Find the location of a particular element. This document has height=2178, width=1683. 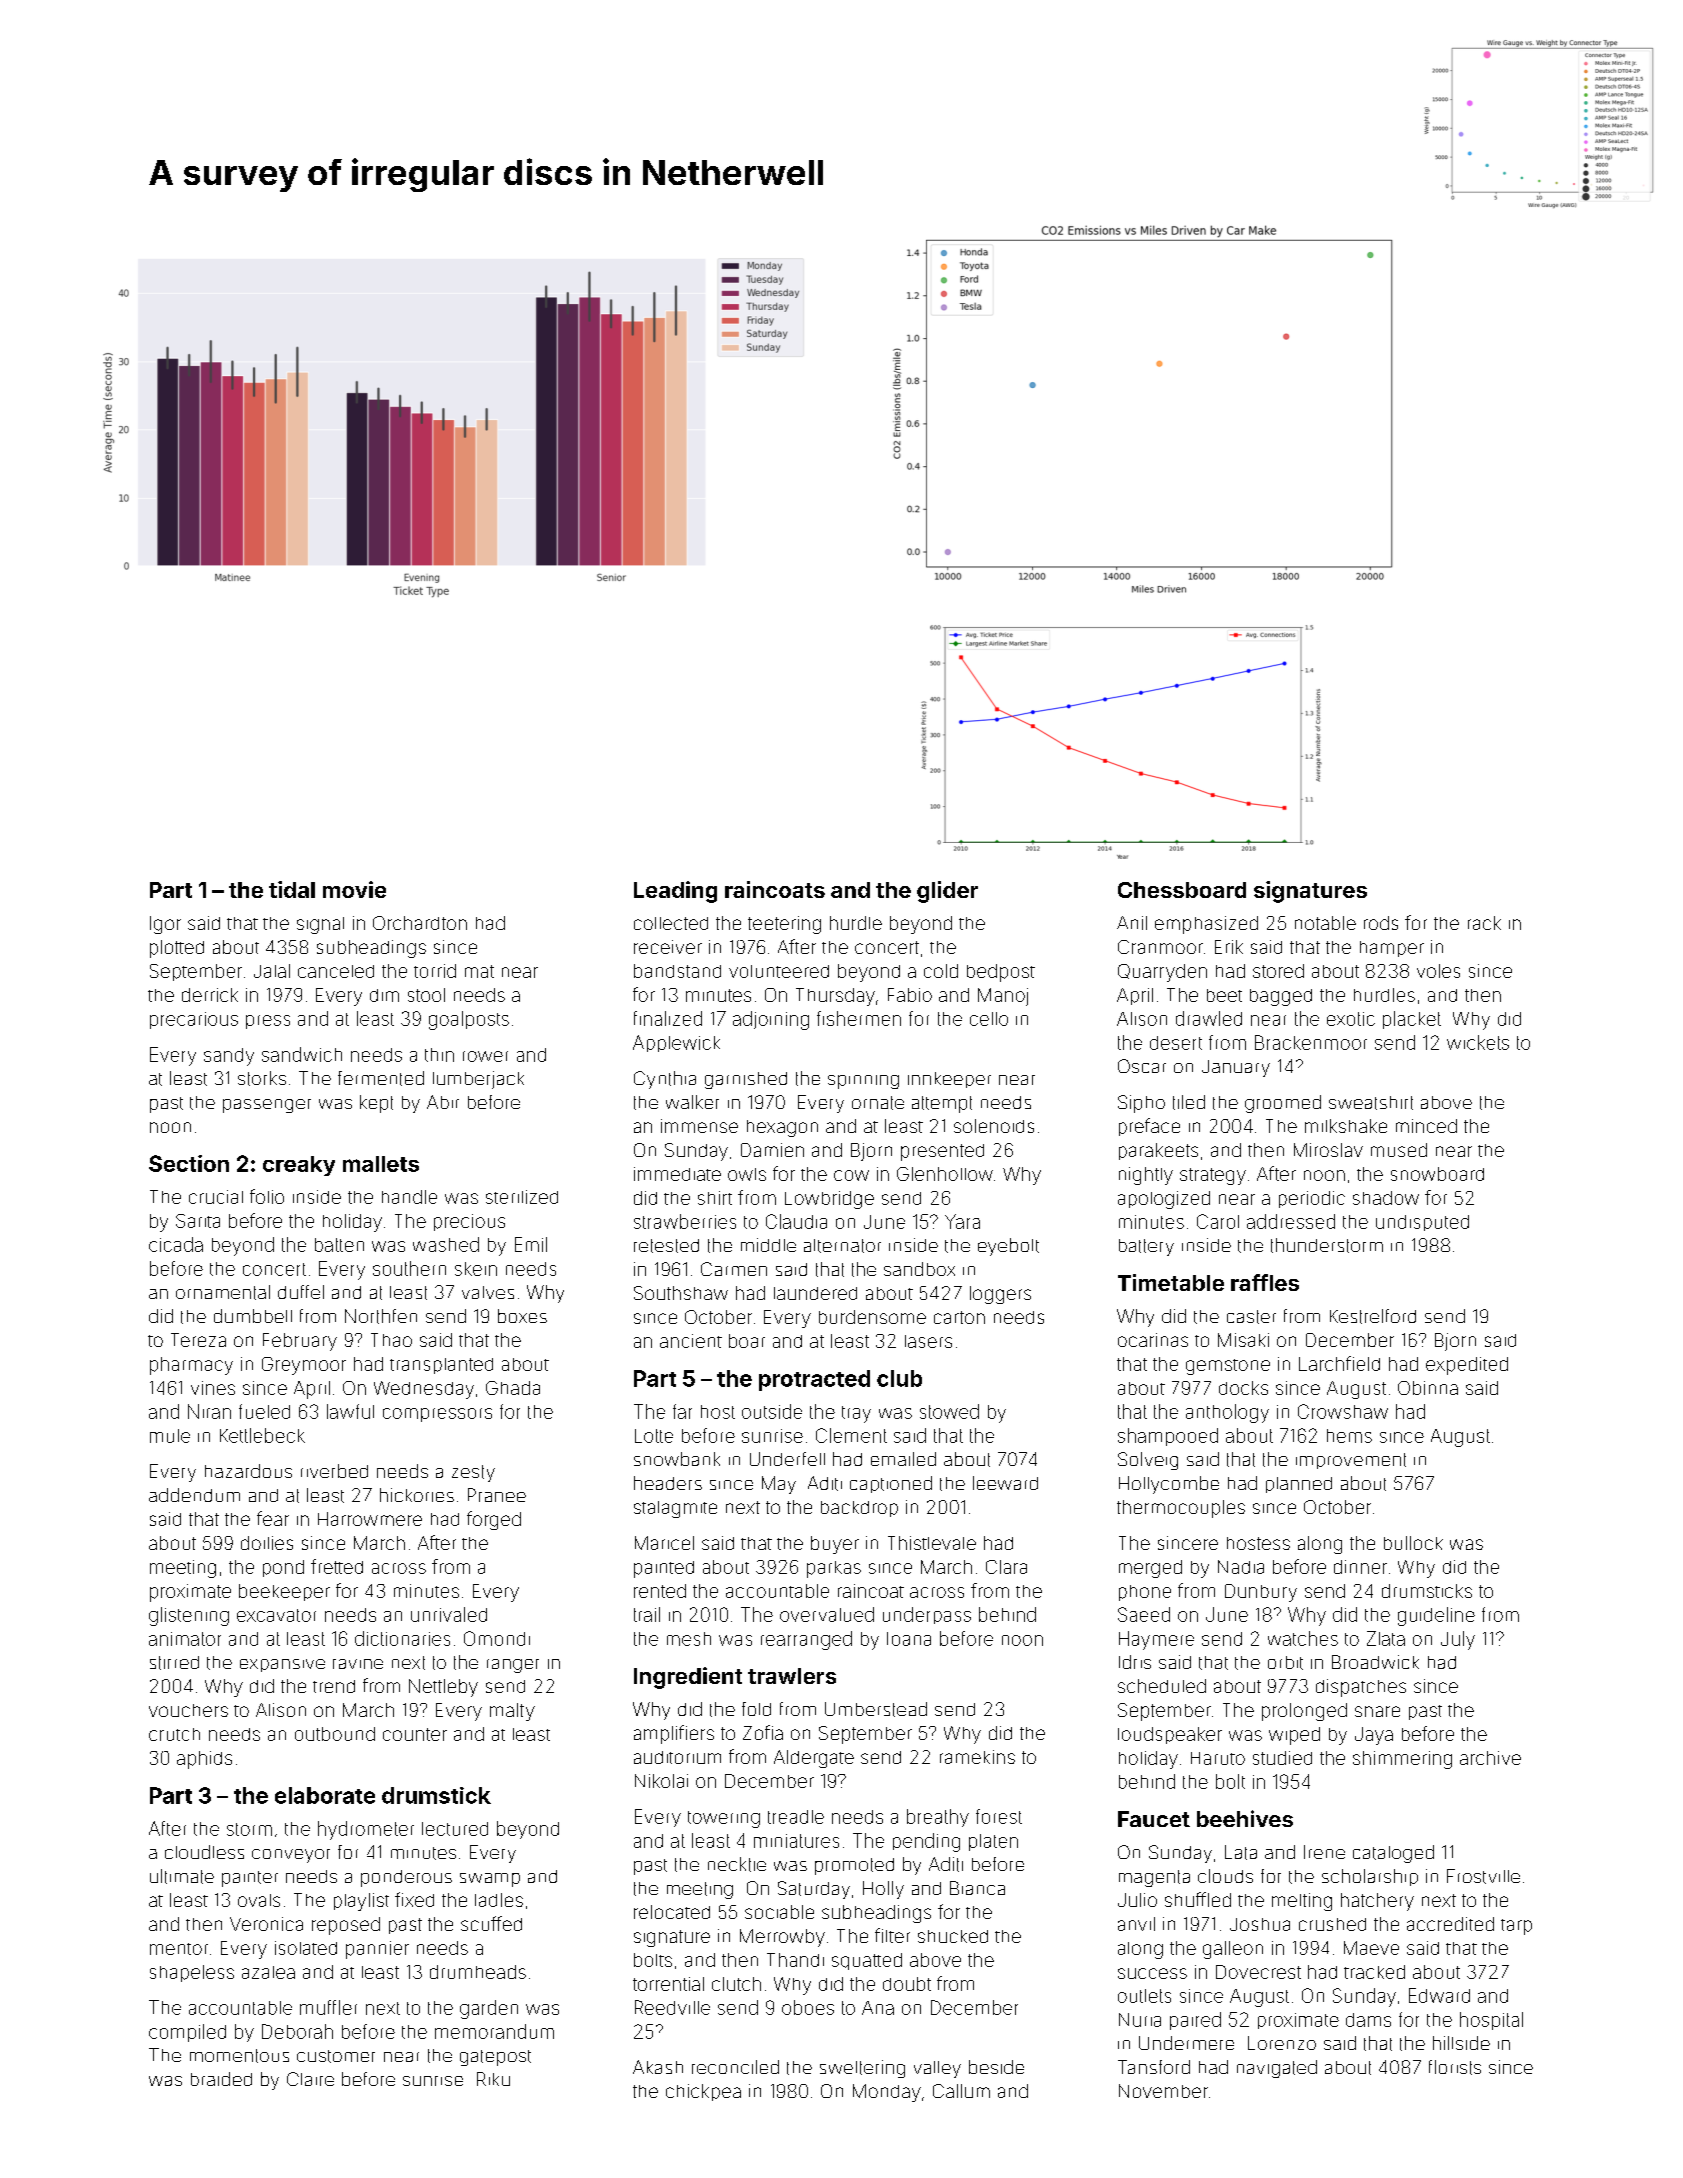

Leading is located at coordinates (675, 892).
